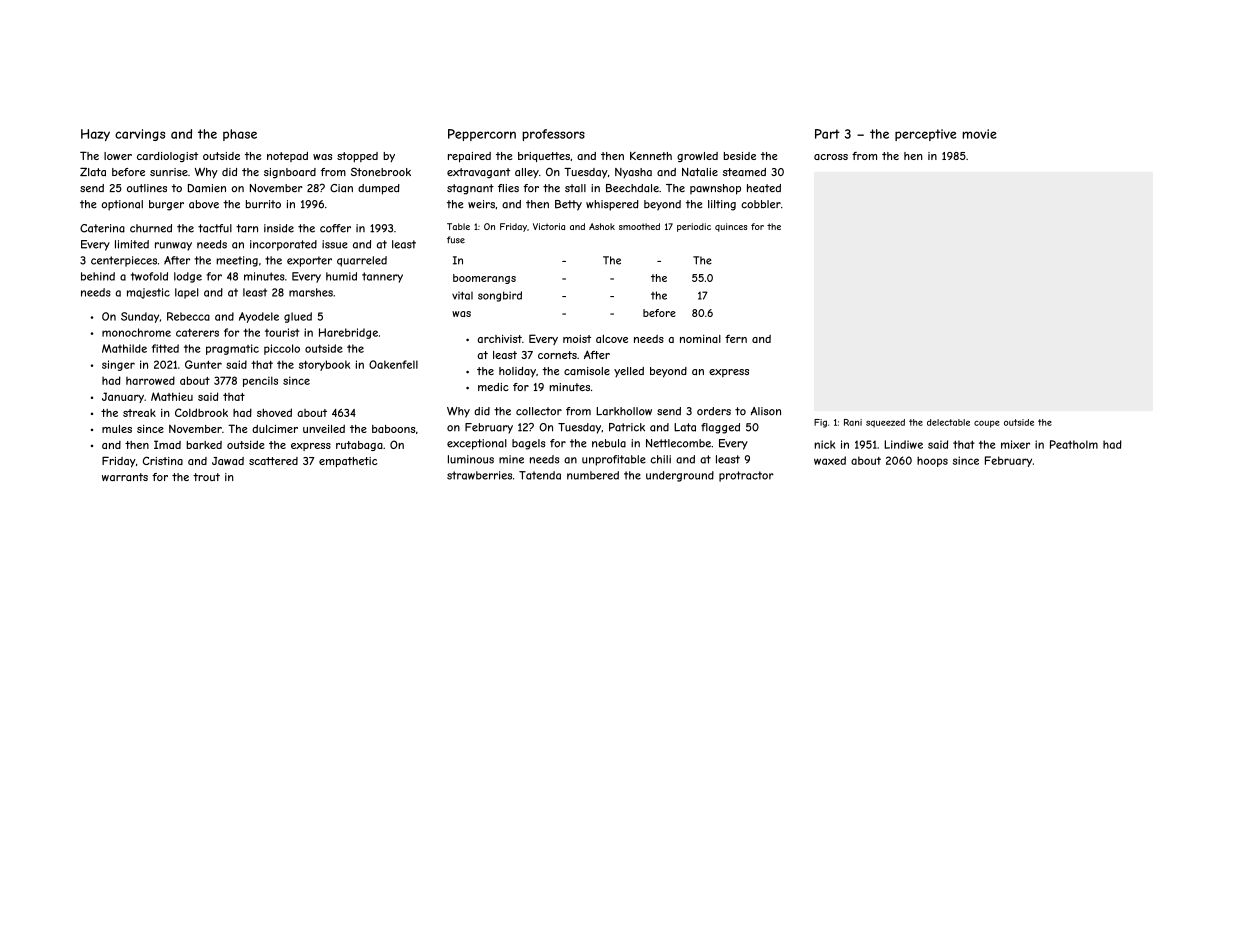  I want to click on movie, so click(979, 134).
